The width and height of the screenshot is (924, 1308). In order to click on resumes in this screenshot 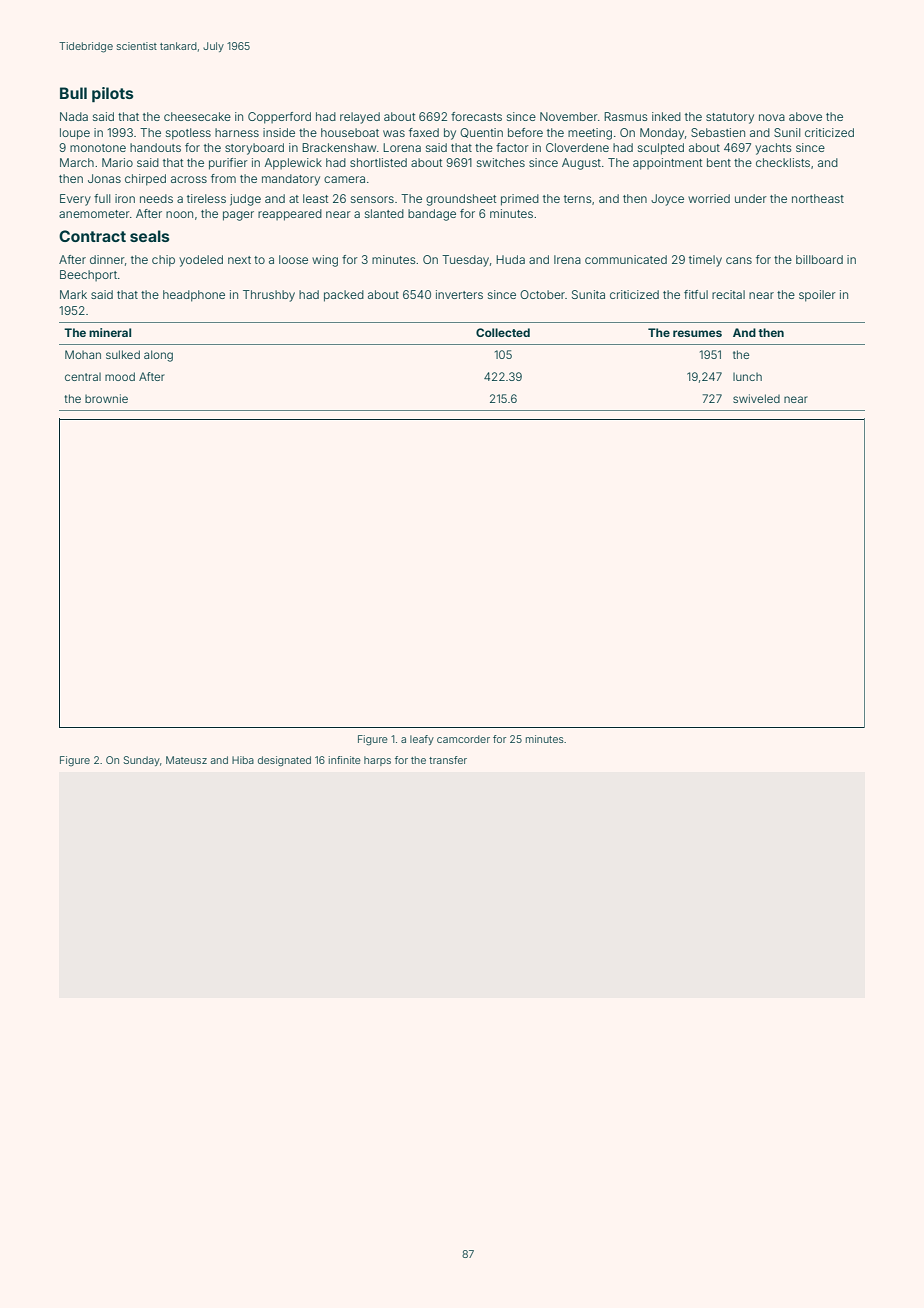, I will do `click(697, 333)`.
